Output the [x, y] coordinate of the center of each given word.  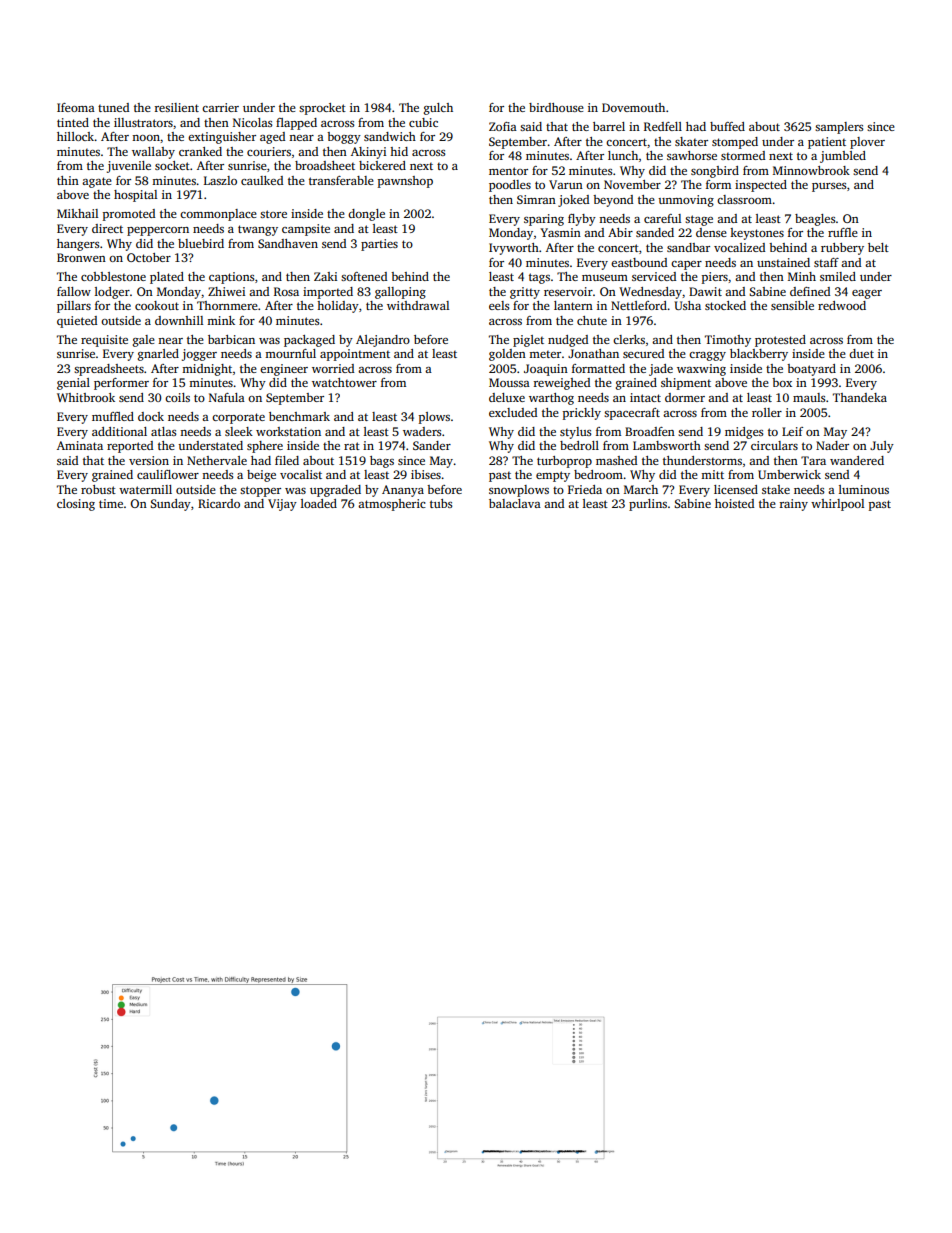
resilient [177, 107]
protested [780, 341]
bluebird [201, 243]
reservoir [568, 291]
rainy [794, 505]
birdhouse [556, 107]
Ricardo [219, 503]
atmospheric [392, 505]
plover [867, 143]
